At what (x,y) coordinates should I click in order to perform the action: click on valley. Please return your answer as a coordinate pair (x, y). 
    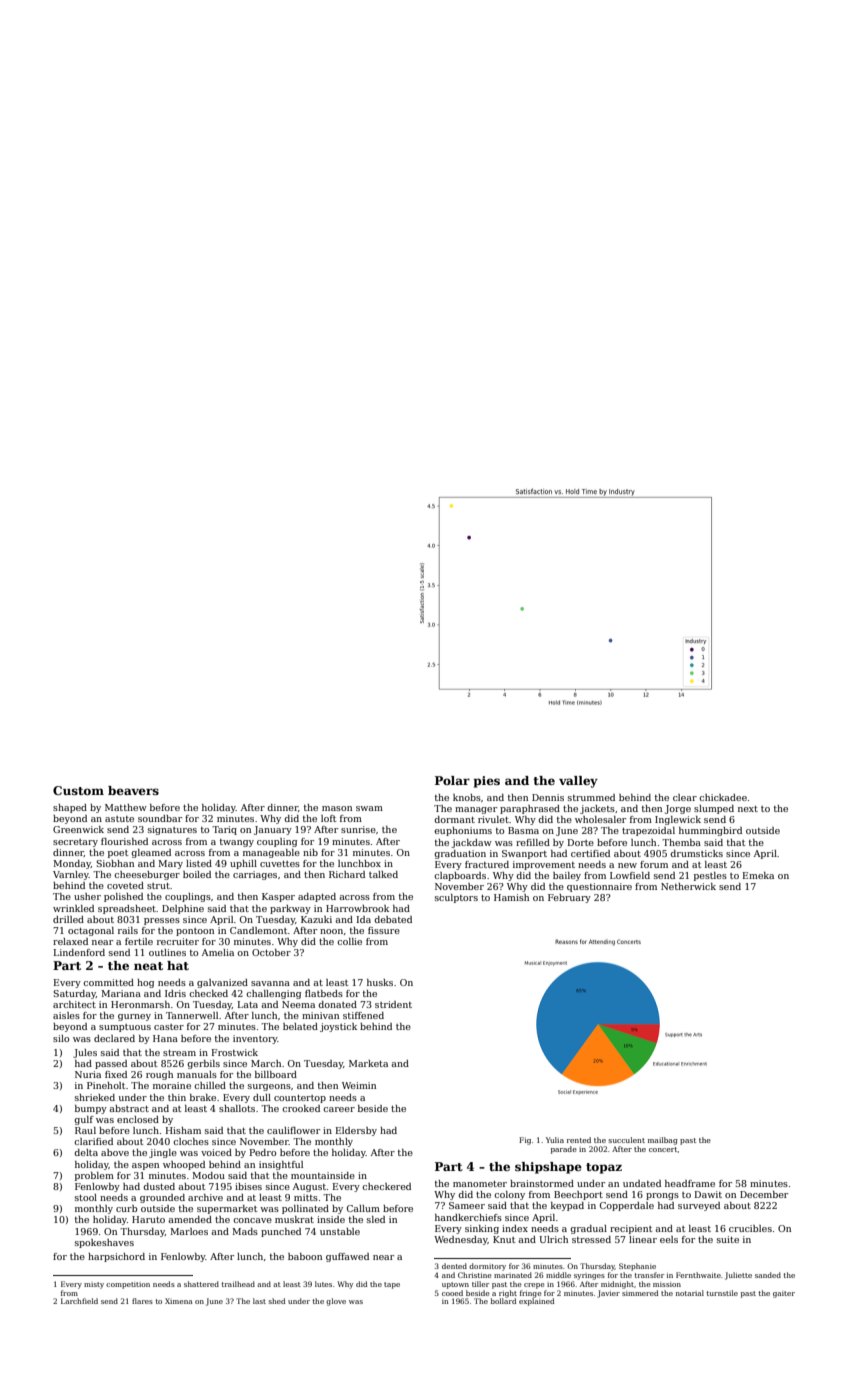
    Looking at the image, I should click on (578, 782).
